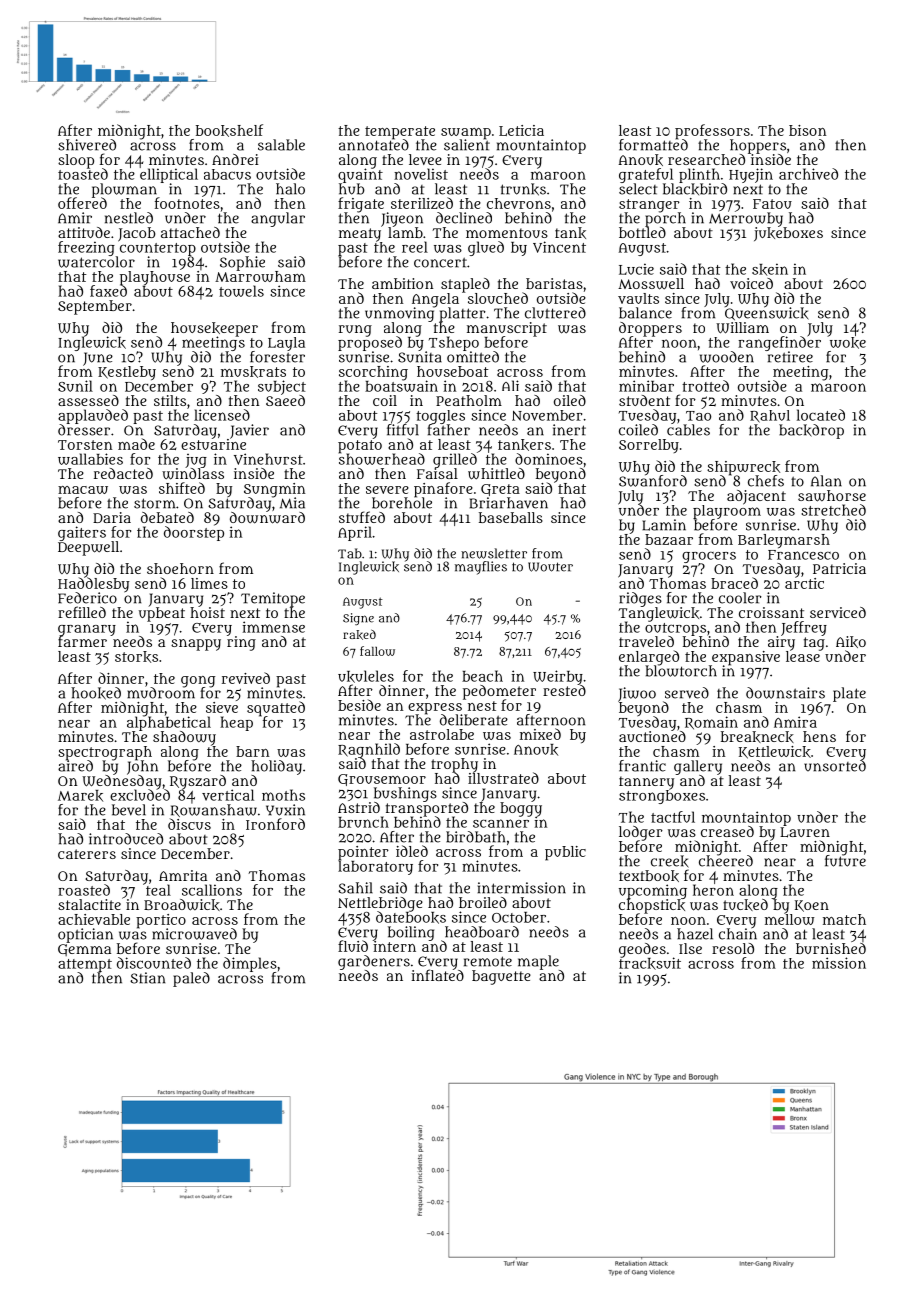 Image resolution: width=924 pixels, height=1308 pixels. What do you see at coordinates (521, 809) in the document?
I see `boggy` at bounding box center [521, 809].
